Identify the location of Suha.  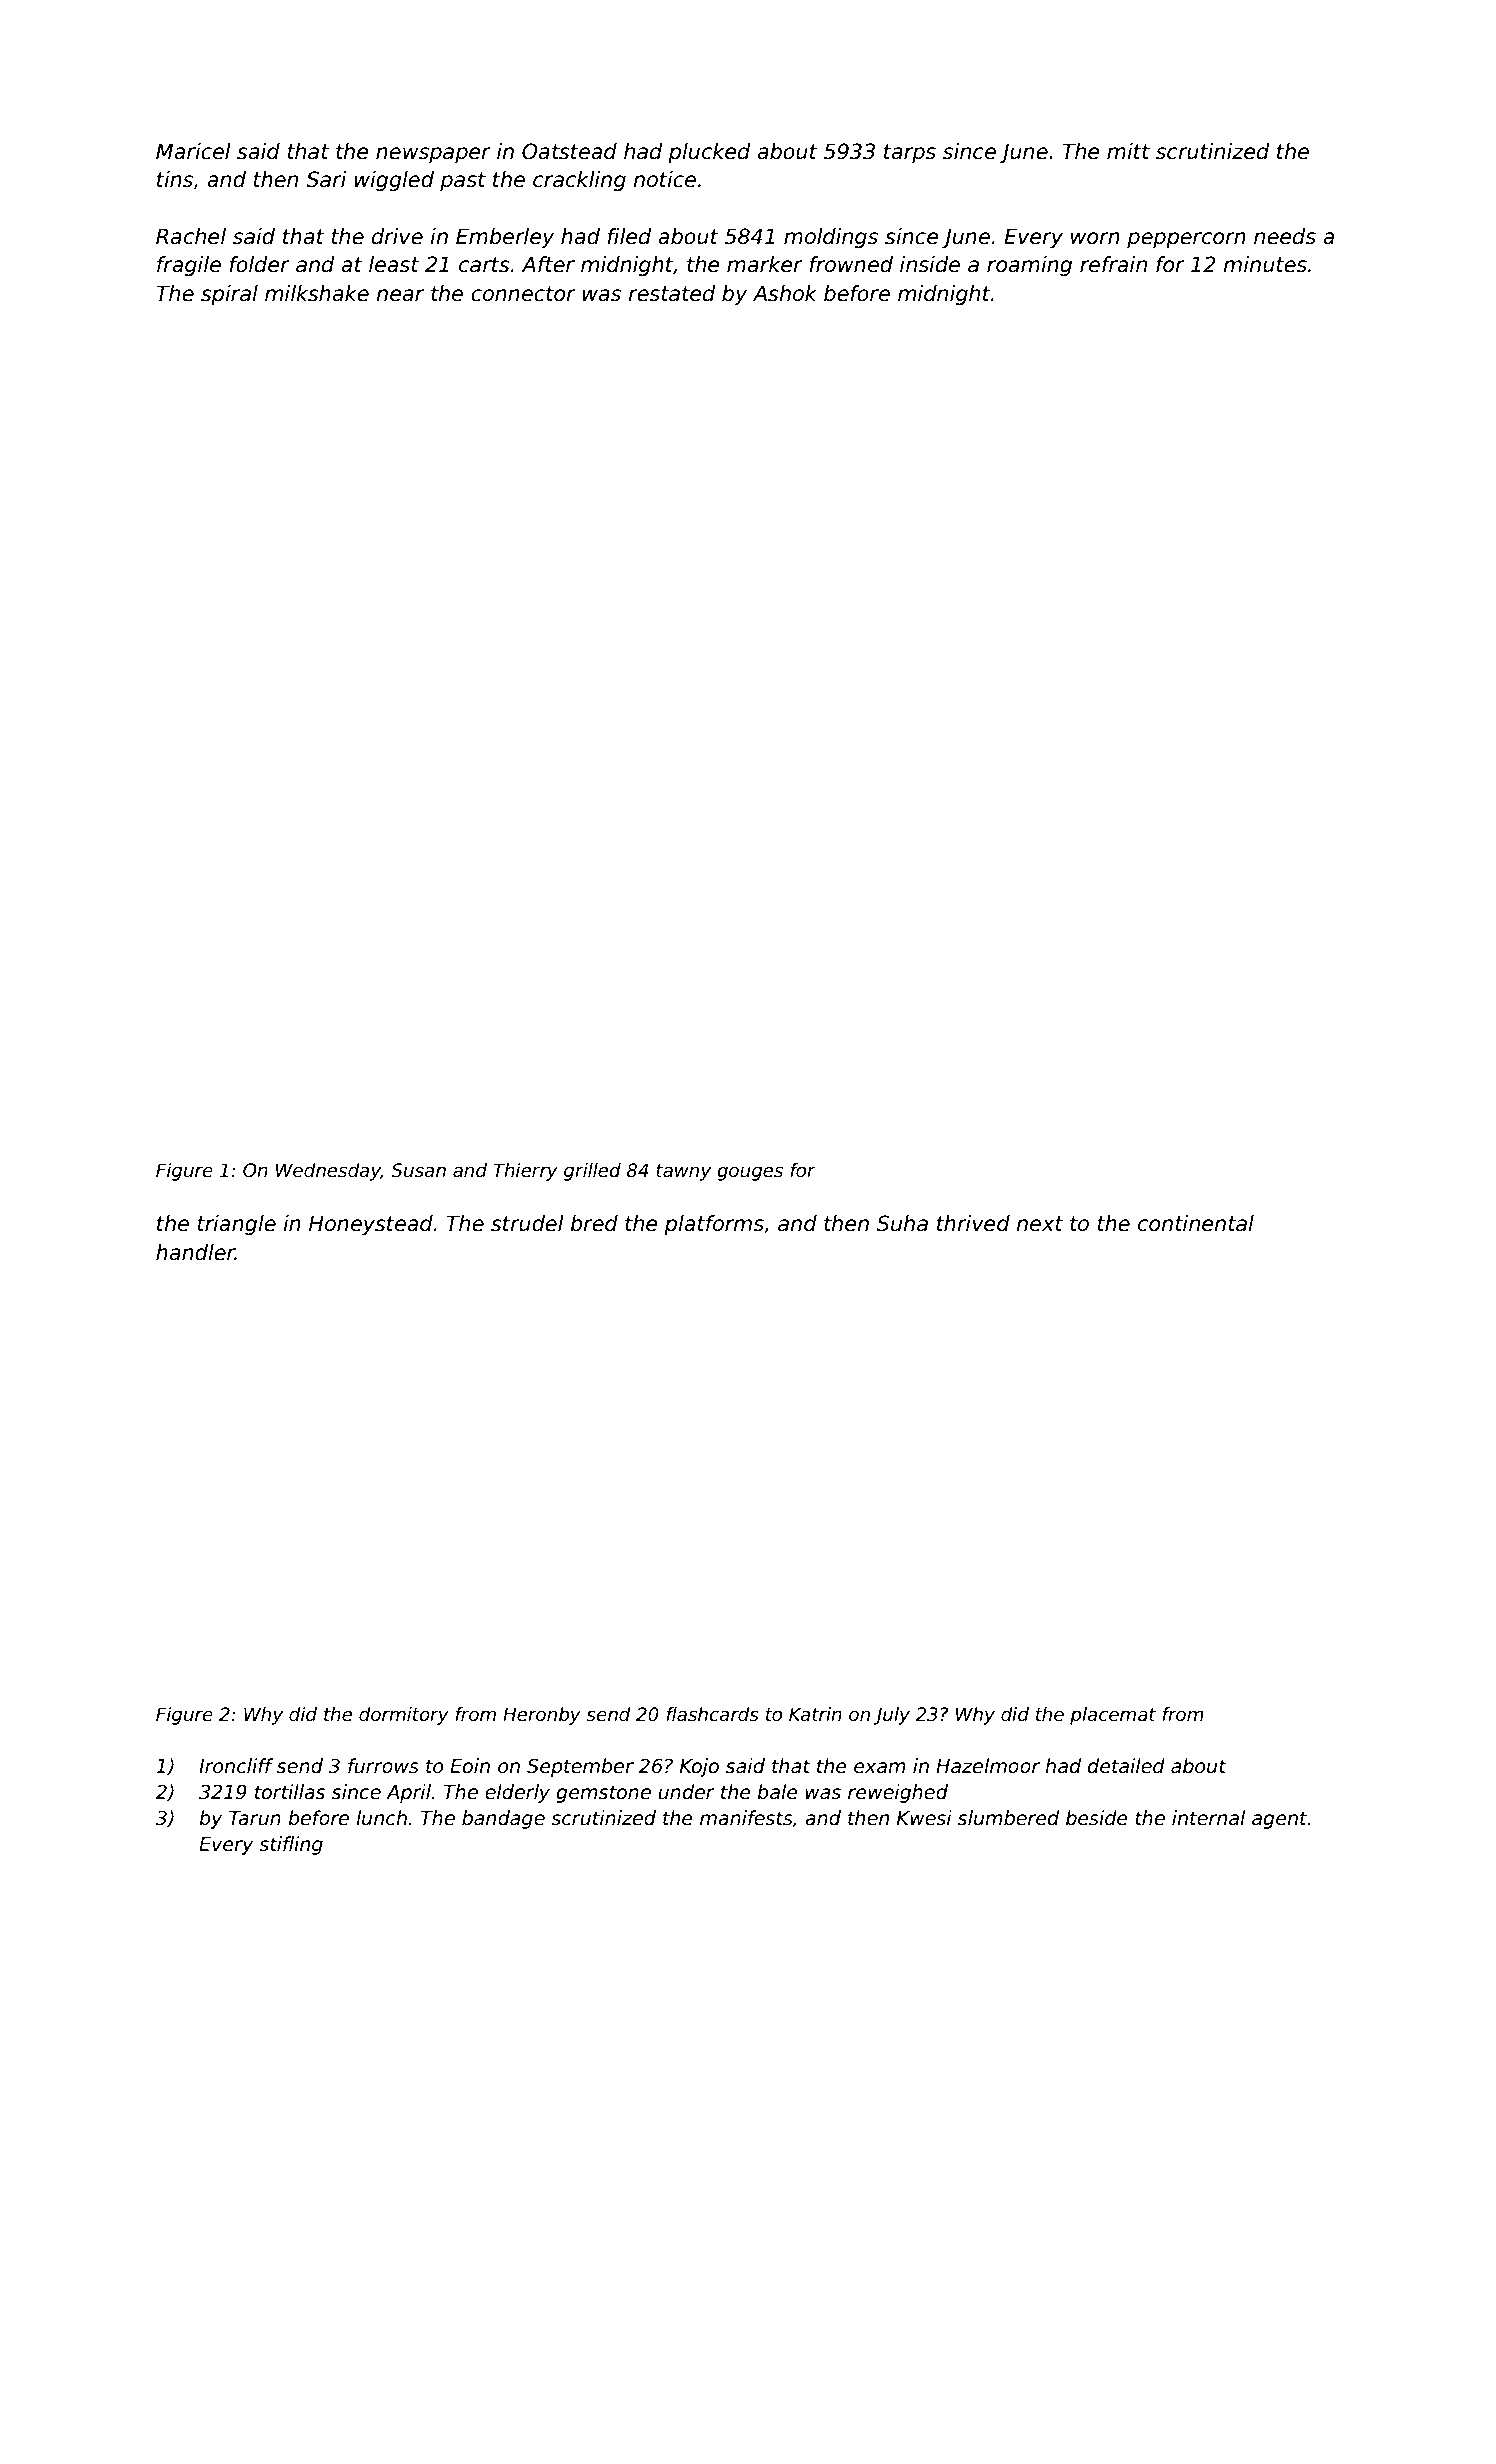
(902, 1223).
